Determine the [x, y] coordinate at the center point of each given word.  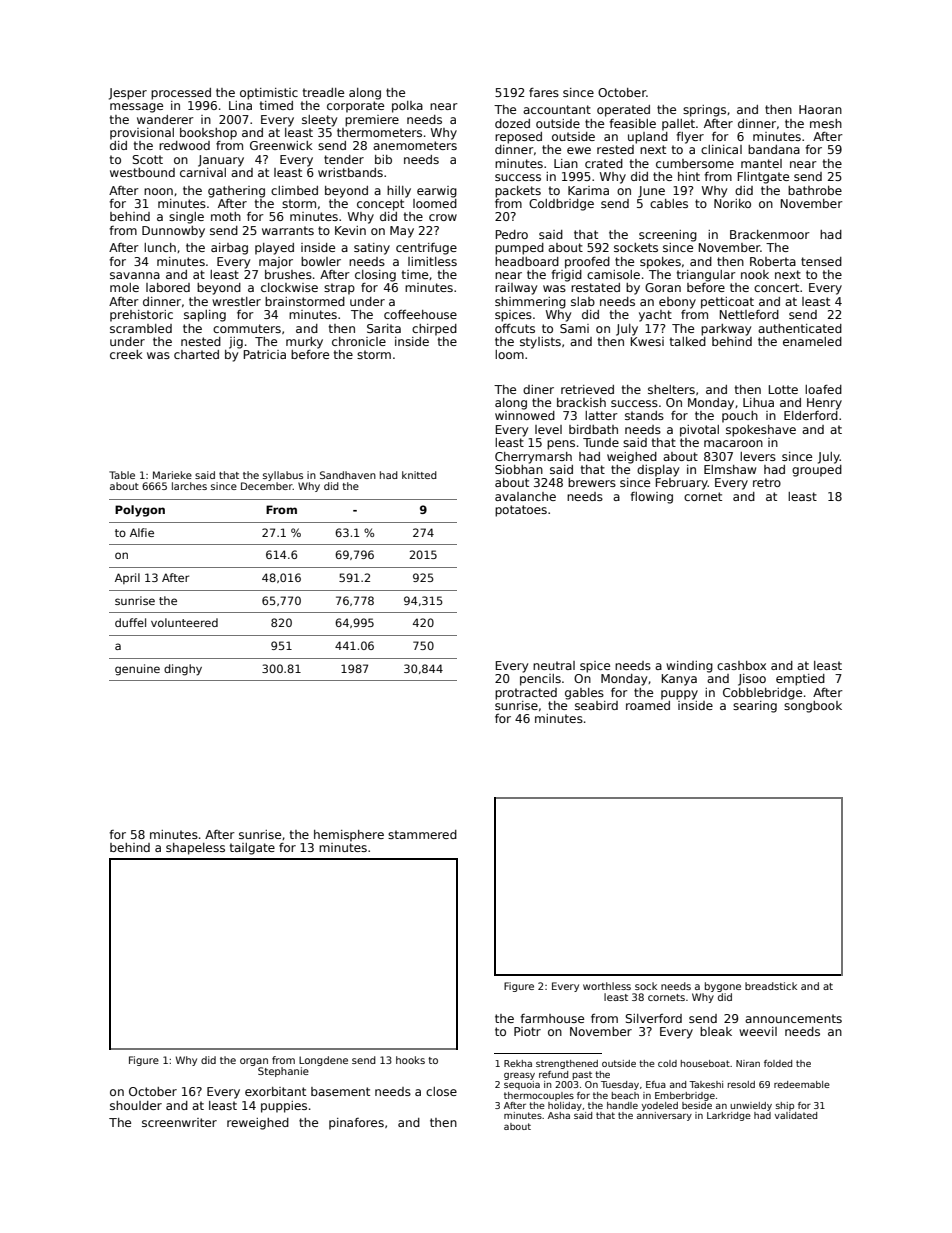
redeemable [802, 1084]
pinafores [356, 1124]
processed [181, 94]
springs [704, 111]
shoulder [136, 1105]
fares [544, 92]
